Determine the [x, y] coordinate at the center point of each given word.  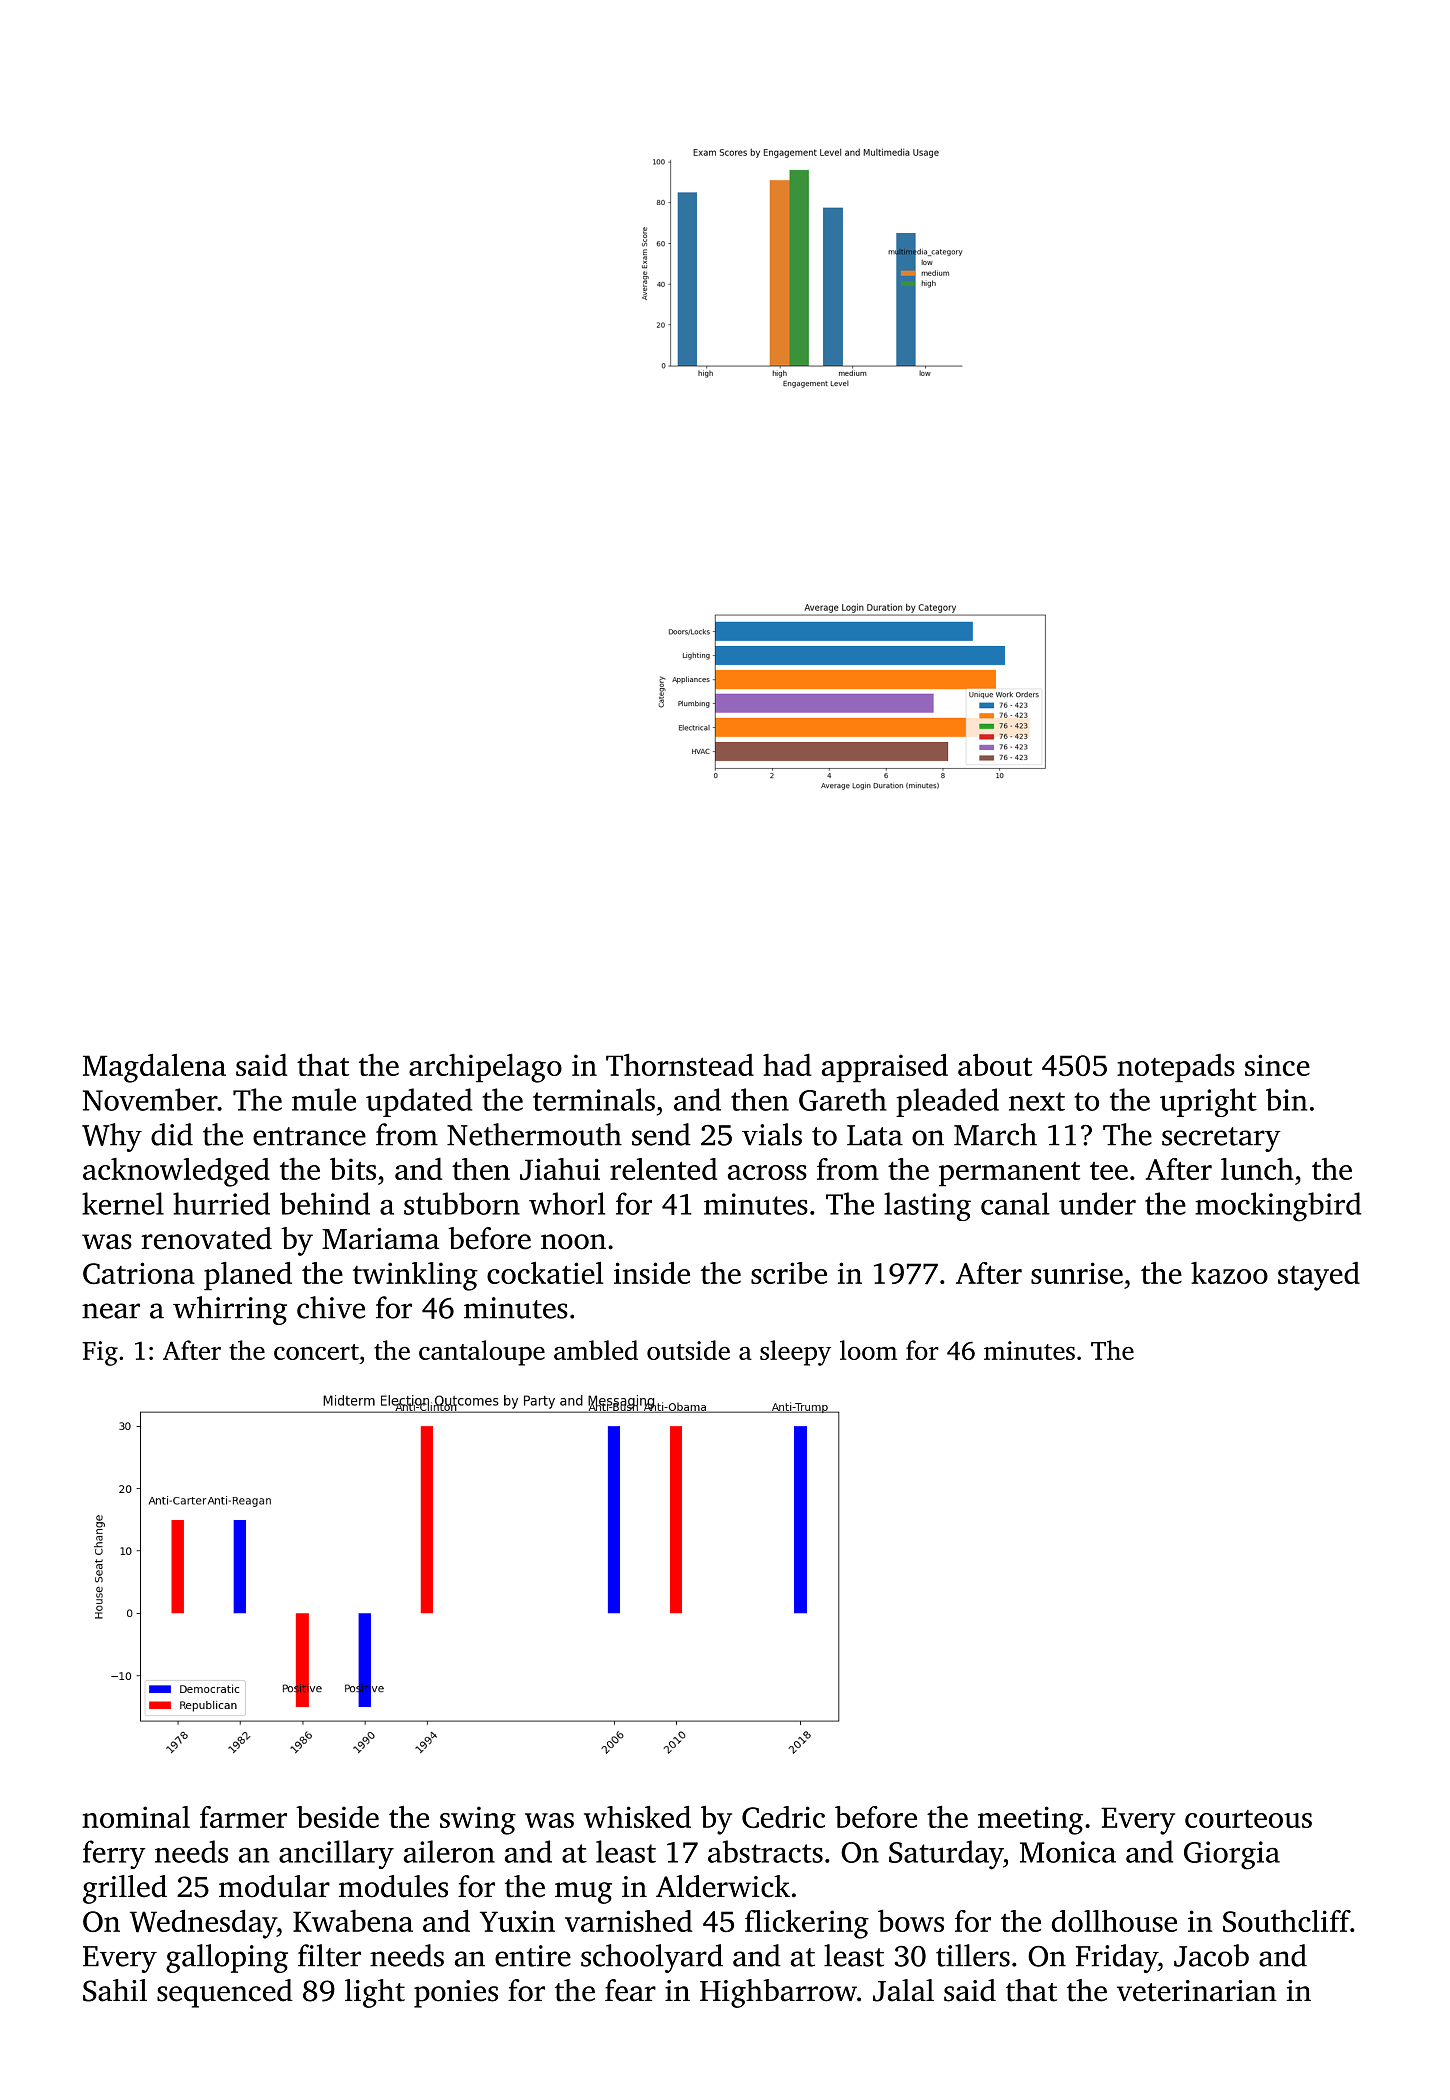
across [767, 1172]
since [1277, 1065]
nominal [136, 1817]
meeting [1030, 1820]
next [1037, 1101]
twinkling [415, 1276]
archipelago [485, 1068]
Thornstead [680, 1065]
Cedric [783, 1817]
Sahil [115, 1990]
